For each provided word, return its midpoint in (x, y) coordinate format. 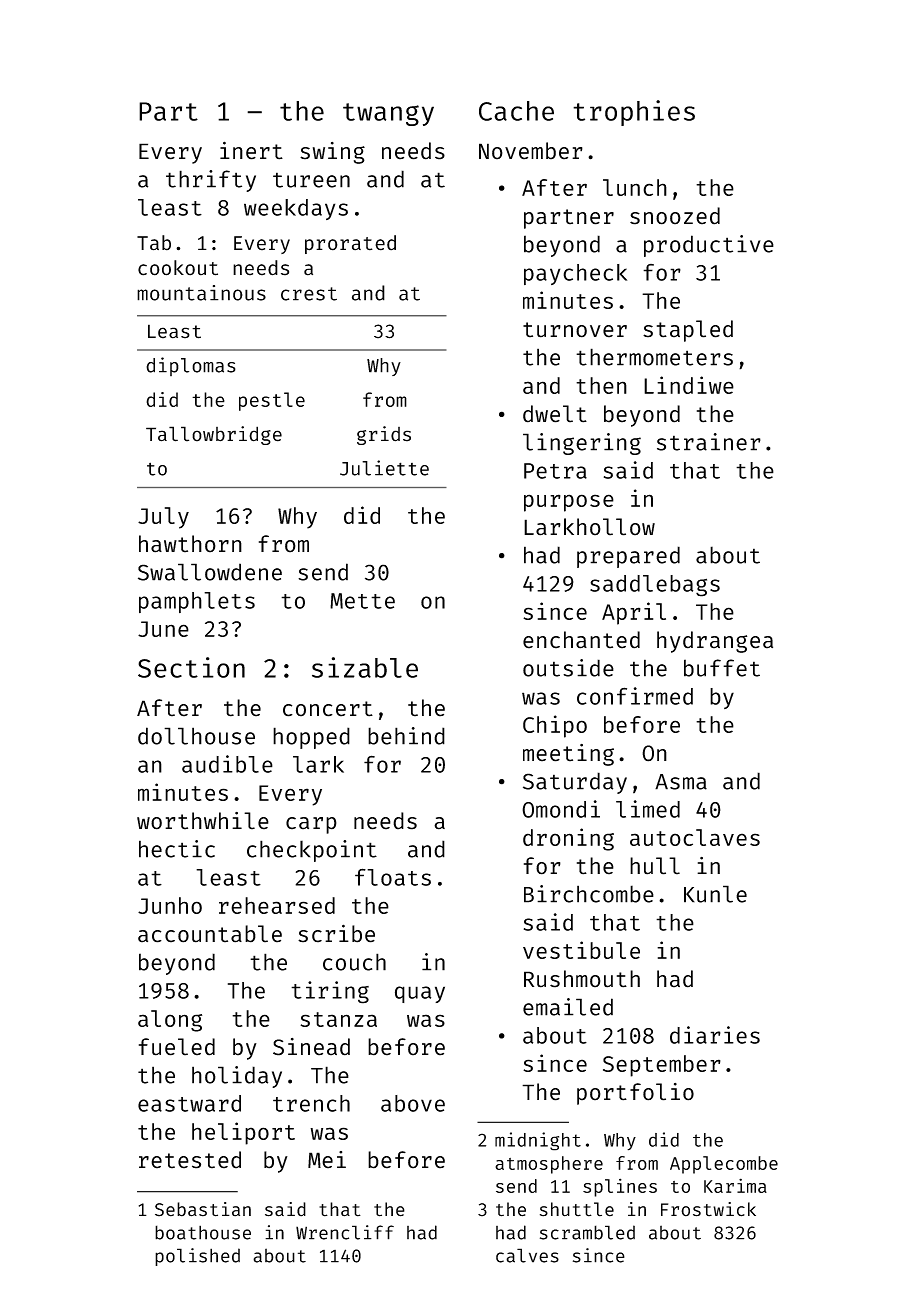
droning (568, 839)
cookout (178, 268)
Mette (362, 601)
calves (527, 1255)
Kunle (715, 894)
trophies (634, 113)
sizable (365, 667)
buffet (722, 668)
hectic (177, 849)
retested (190, 1160)
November (531, 151)
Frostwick (708, 1209)
